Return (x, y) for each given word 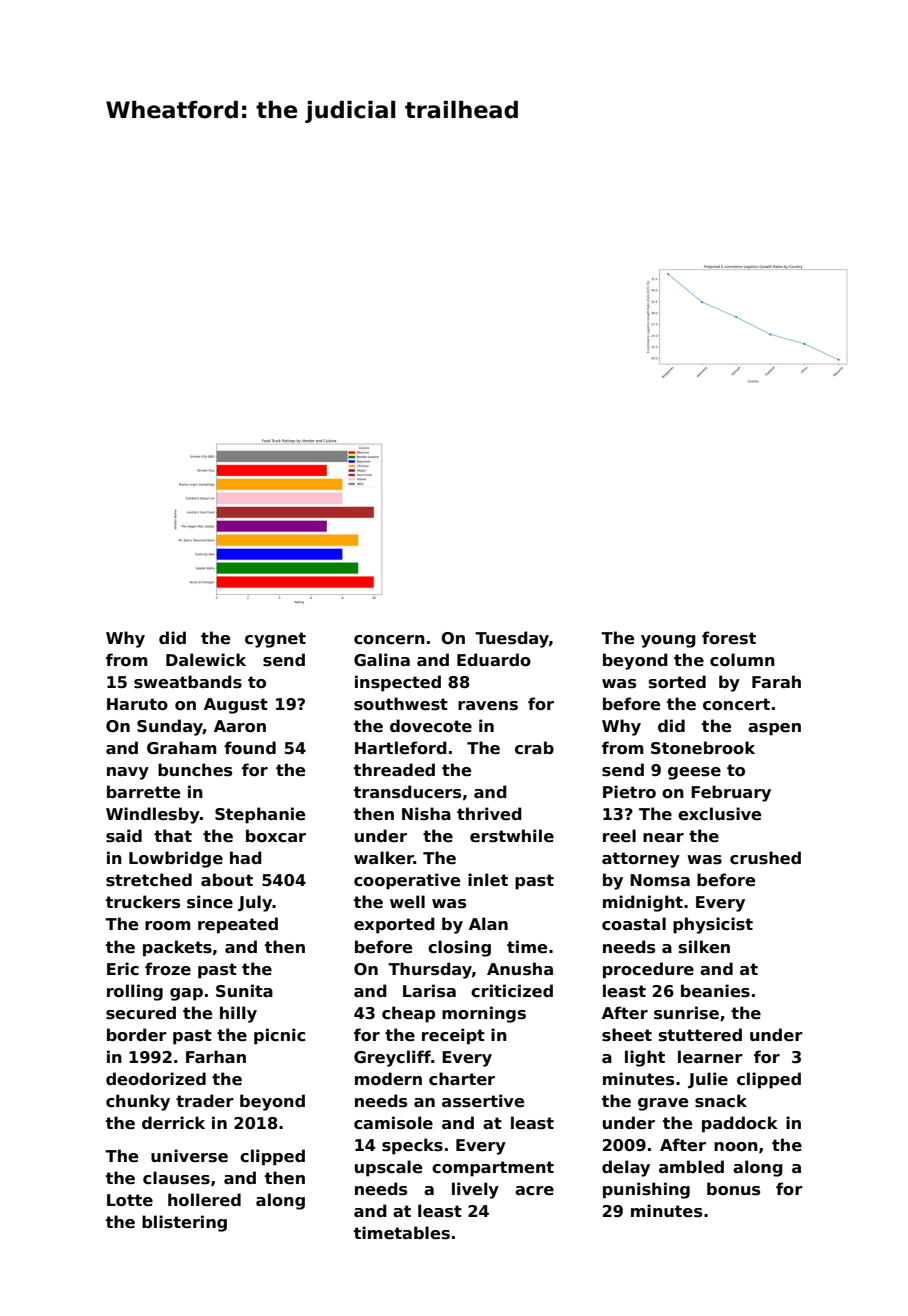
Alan (488, 924)
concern (389, 640)
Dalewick (206, 660)
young (668, 641)
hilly (238, 1014)
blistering (184, 1223)
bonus (733, 1189)
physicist (713, 925)
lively (475, 1190)
